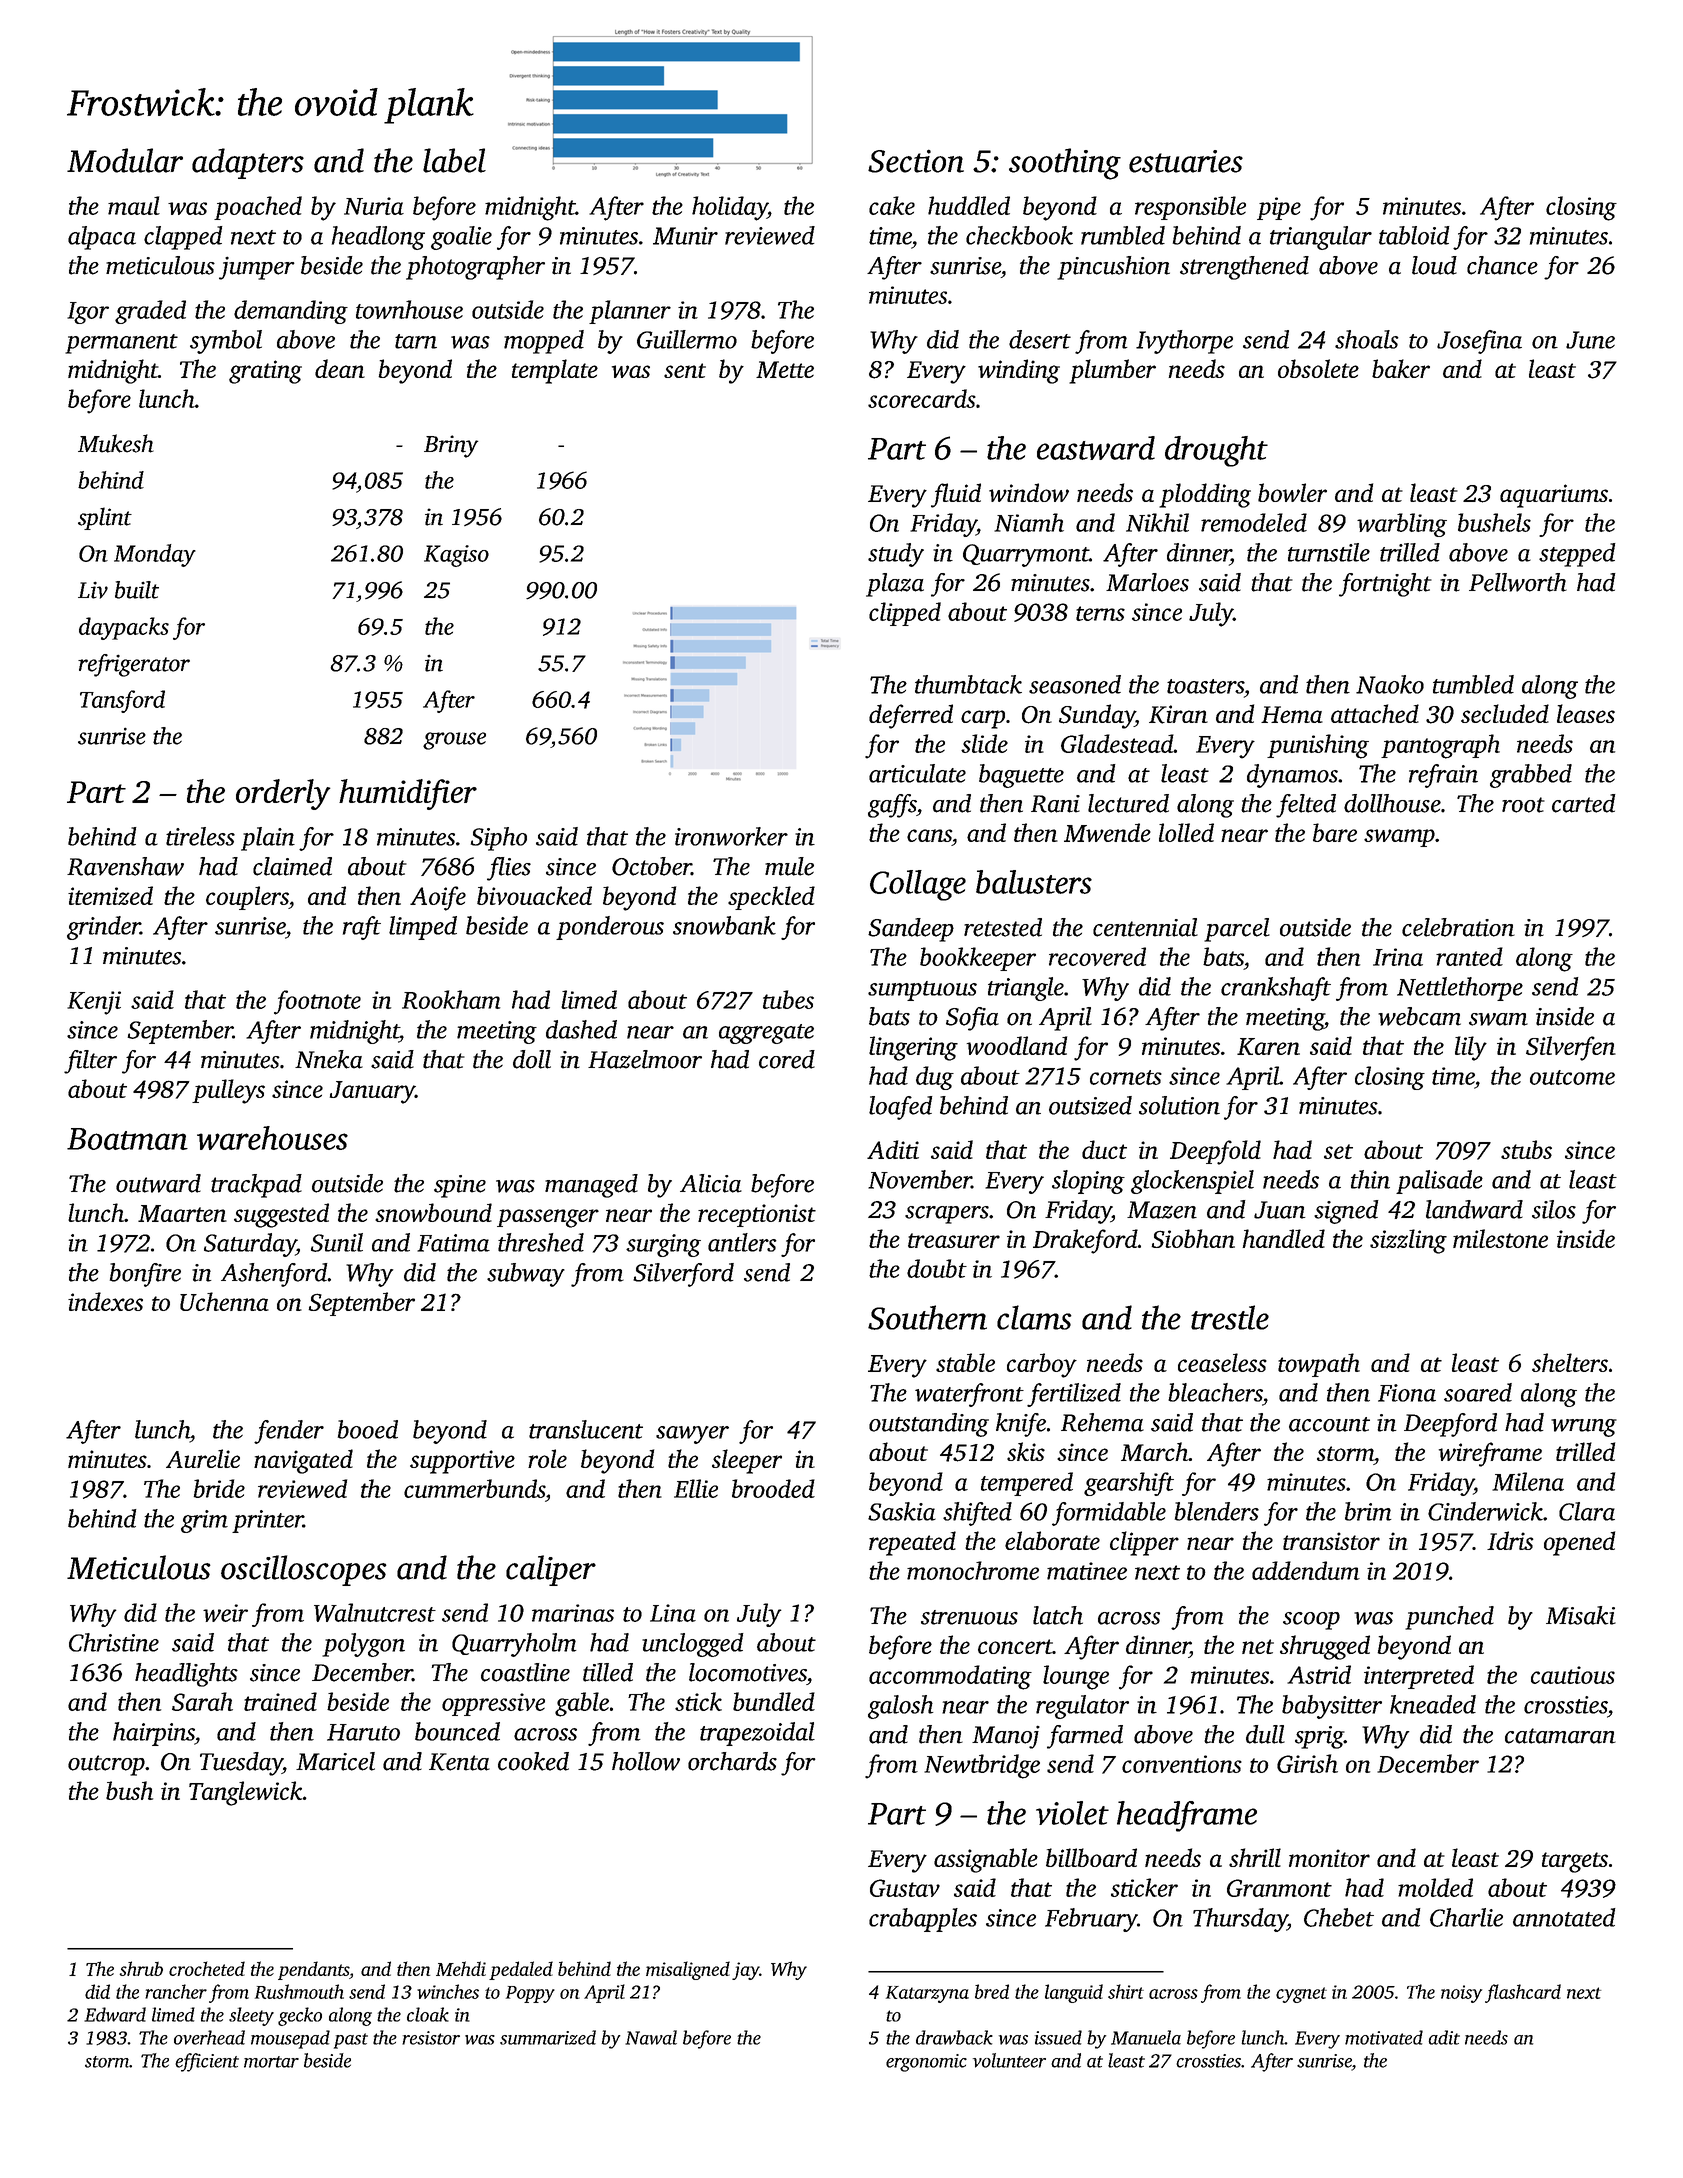 This screenshot has width=1683, height=2178. What do you see at coordinates (916, 161) in the screenshot?
I see `Section` at bounding box center [916, 161].
